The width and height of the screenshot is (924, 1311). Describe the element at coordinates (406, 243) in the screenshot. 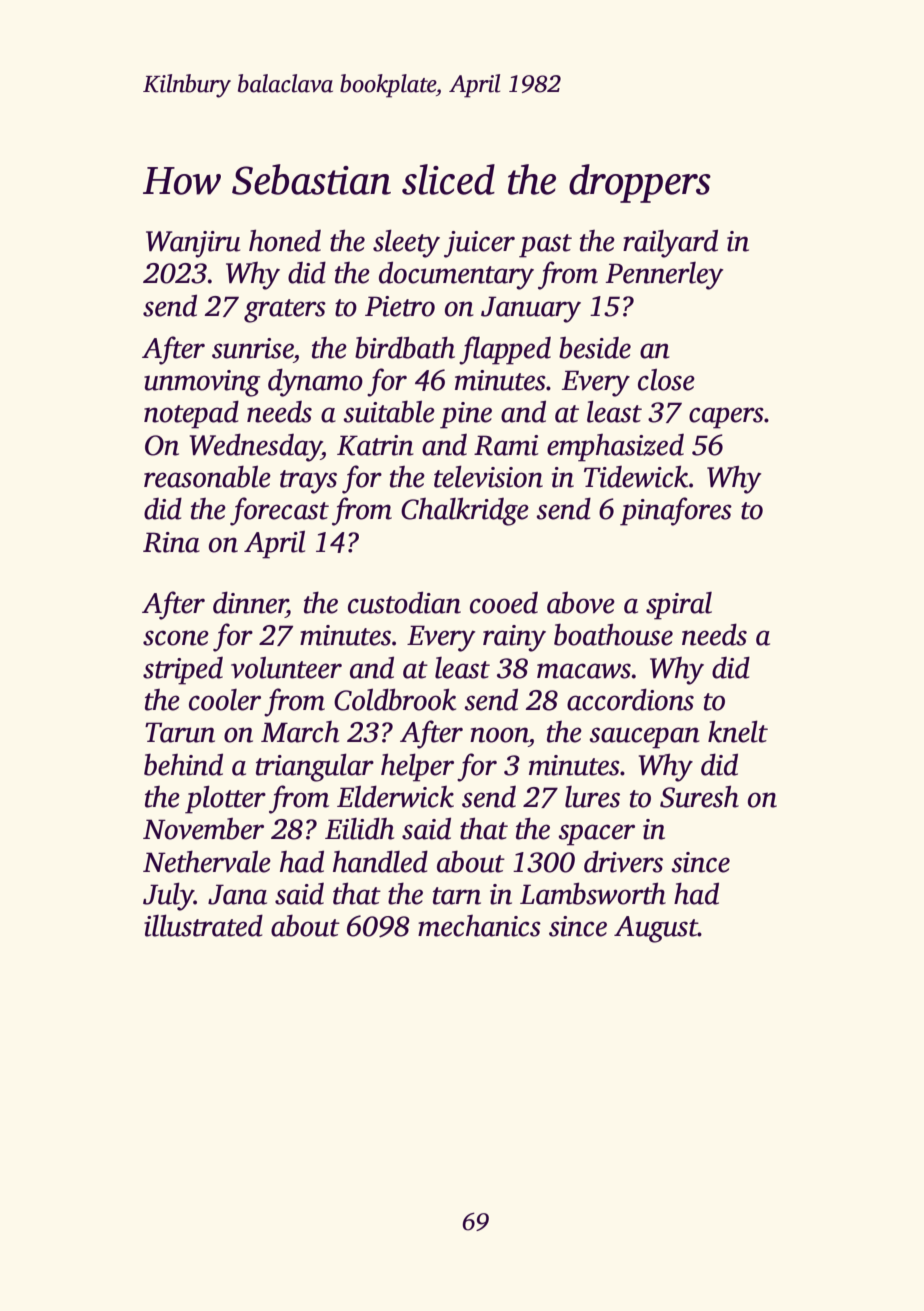

I see `sleety` at that location.
